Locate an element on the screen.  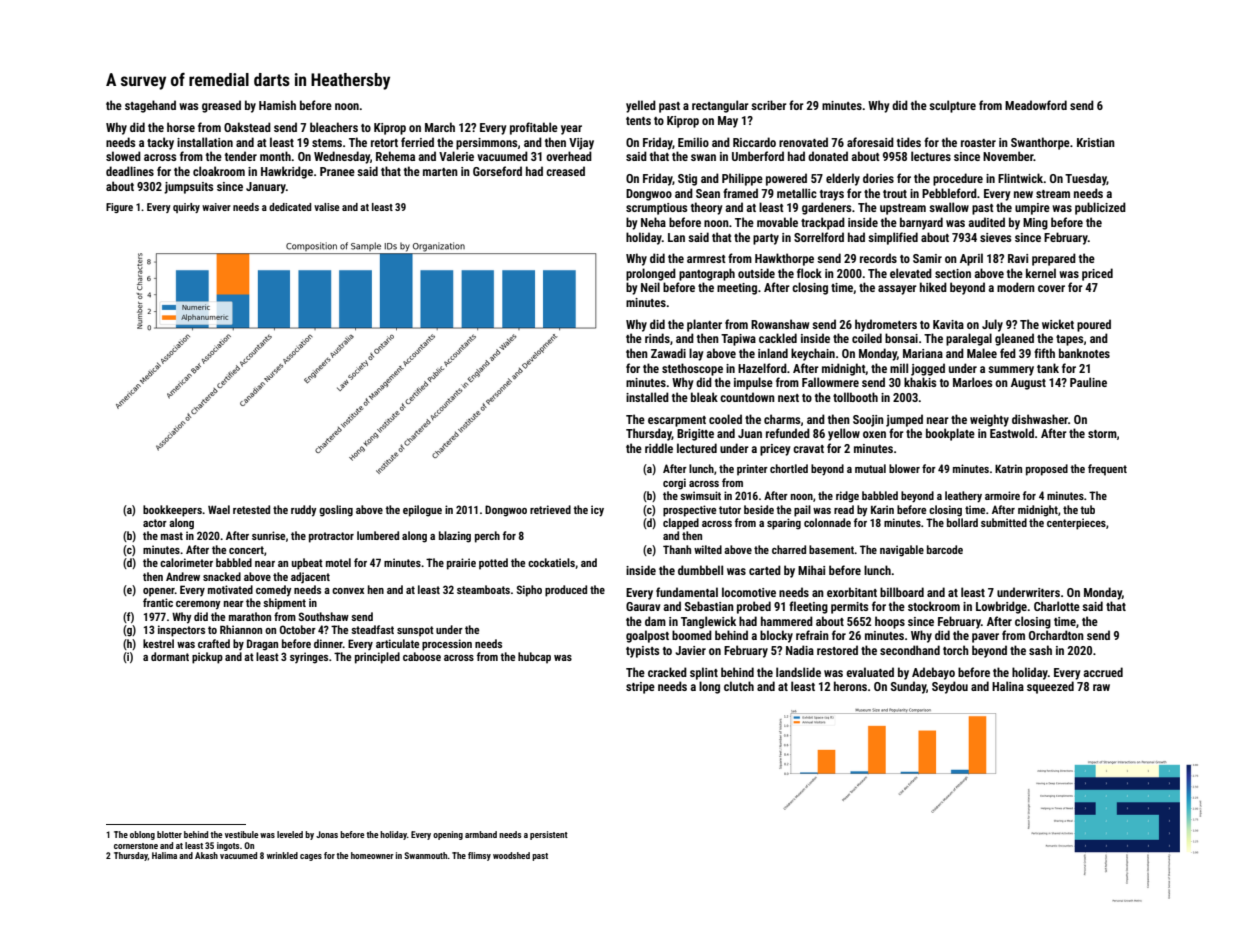
hiked is located at coordinates (933, 287).
